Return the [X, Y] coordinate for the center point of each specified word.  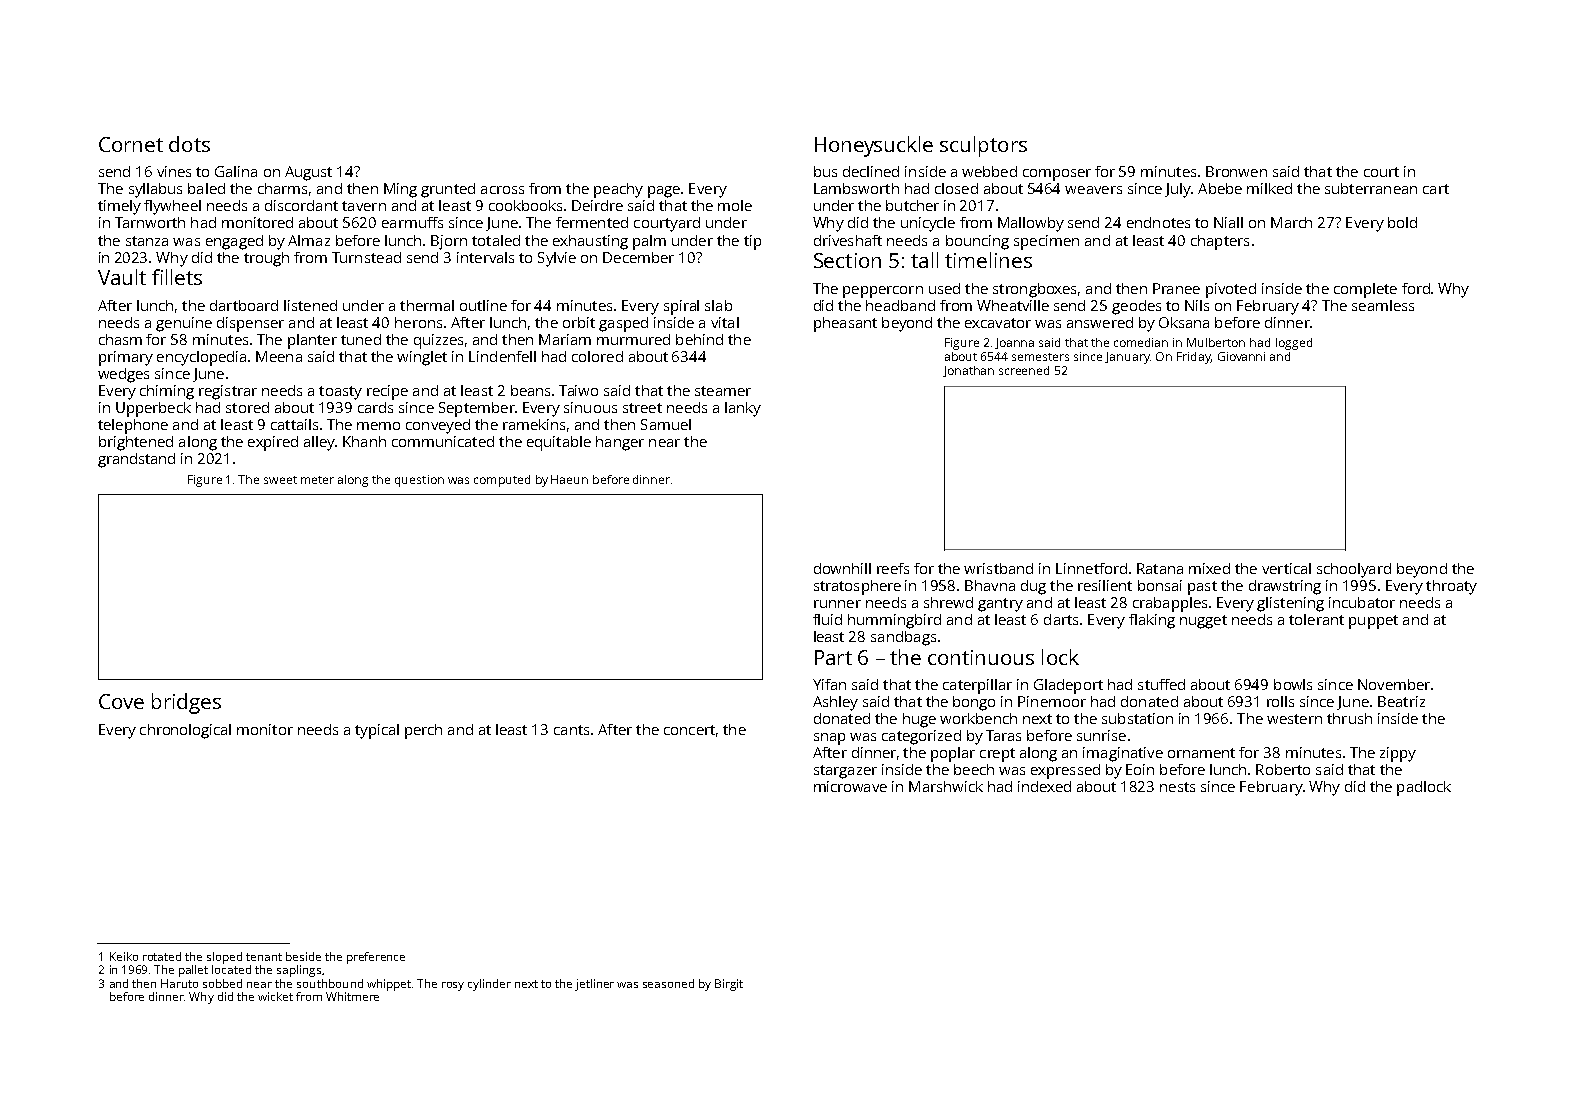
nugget [1203, 622]
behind [699, 339]
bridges [186, 703]
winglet [422, 358]
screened [1024, 370]
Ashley [835, 703]
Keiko [124, 956]
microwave [850, 786]
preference [376, 958]
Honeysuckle [874, 146]
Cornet [131, 144]
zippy [1398, 754]
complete [1365, 290]
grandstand [136, 460]
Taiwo [578, 390]
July [1178, 190]
